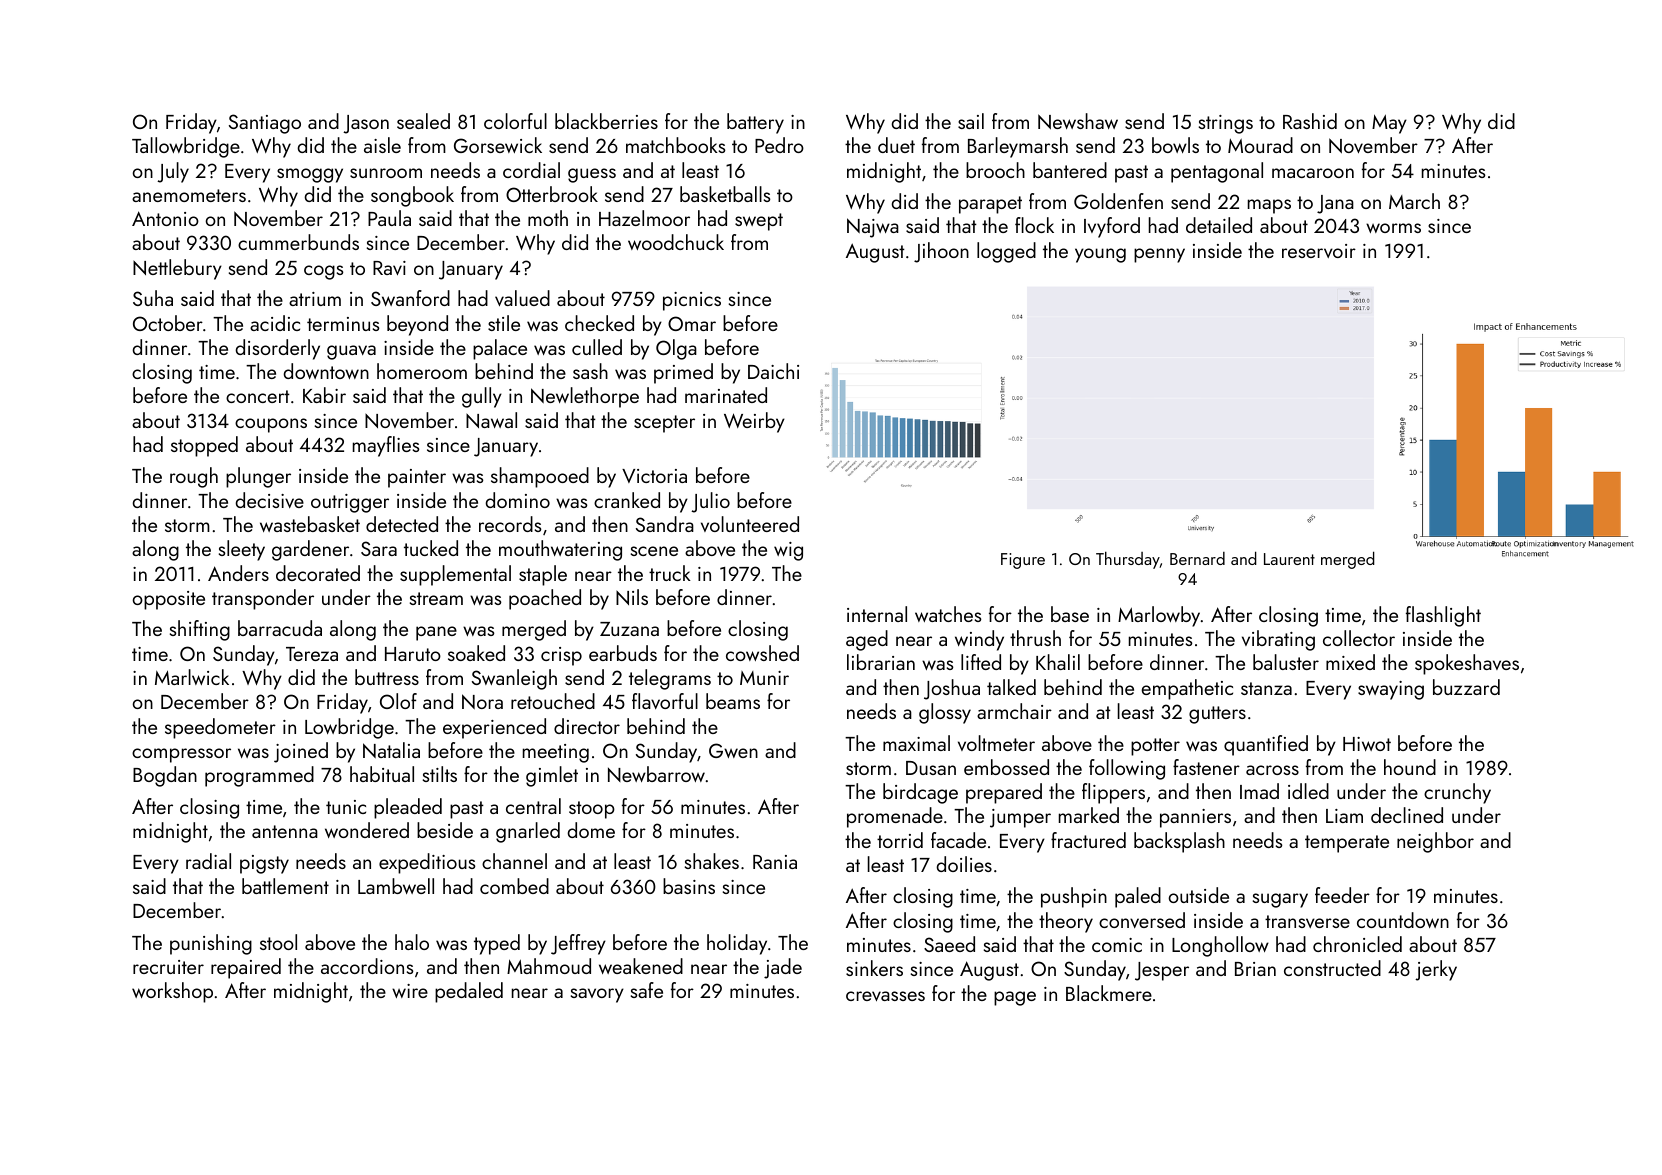  What do you see at coordinates (945, 713) in the page?
I see `glossy` at bounding box center [945, 713].
